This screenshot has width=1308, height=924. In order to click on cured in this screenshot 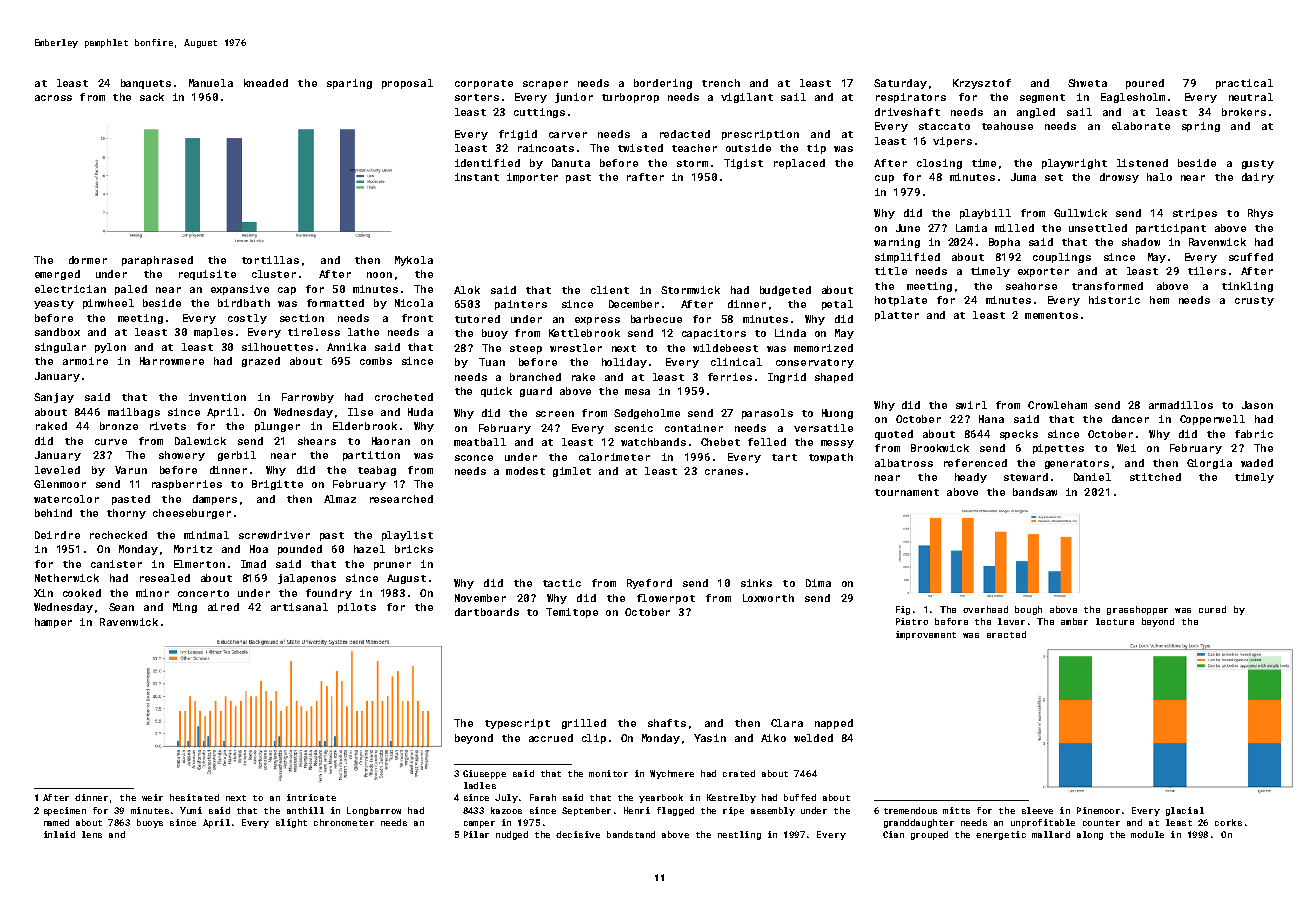, I will do `click(1212, 609)`.
